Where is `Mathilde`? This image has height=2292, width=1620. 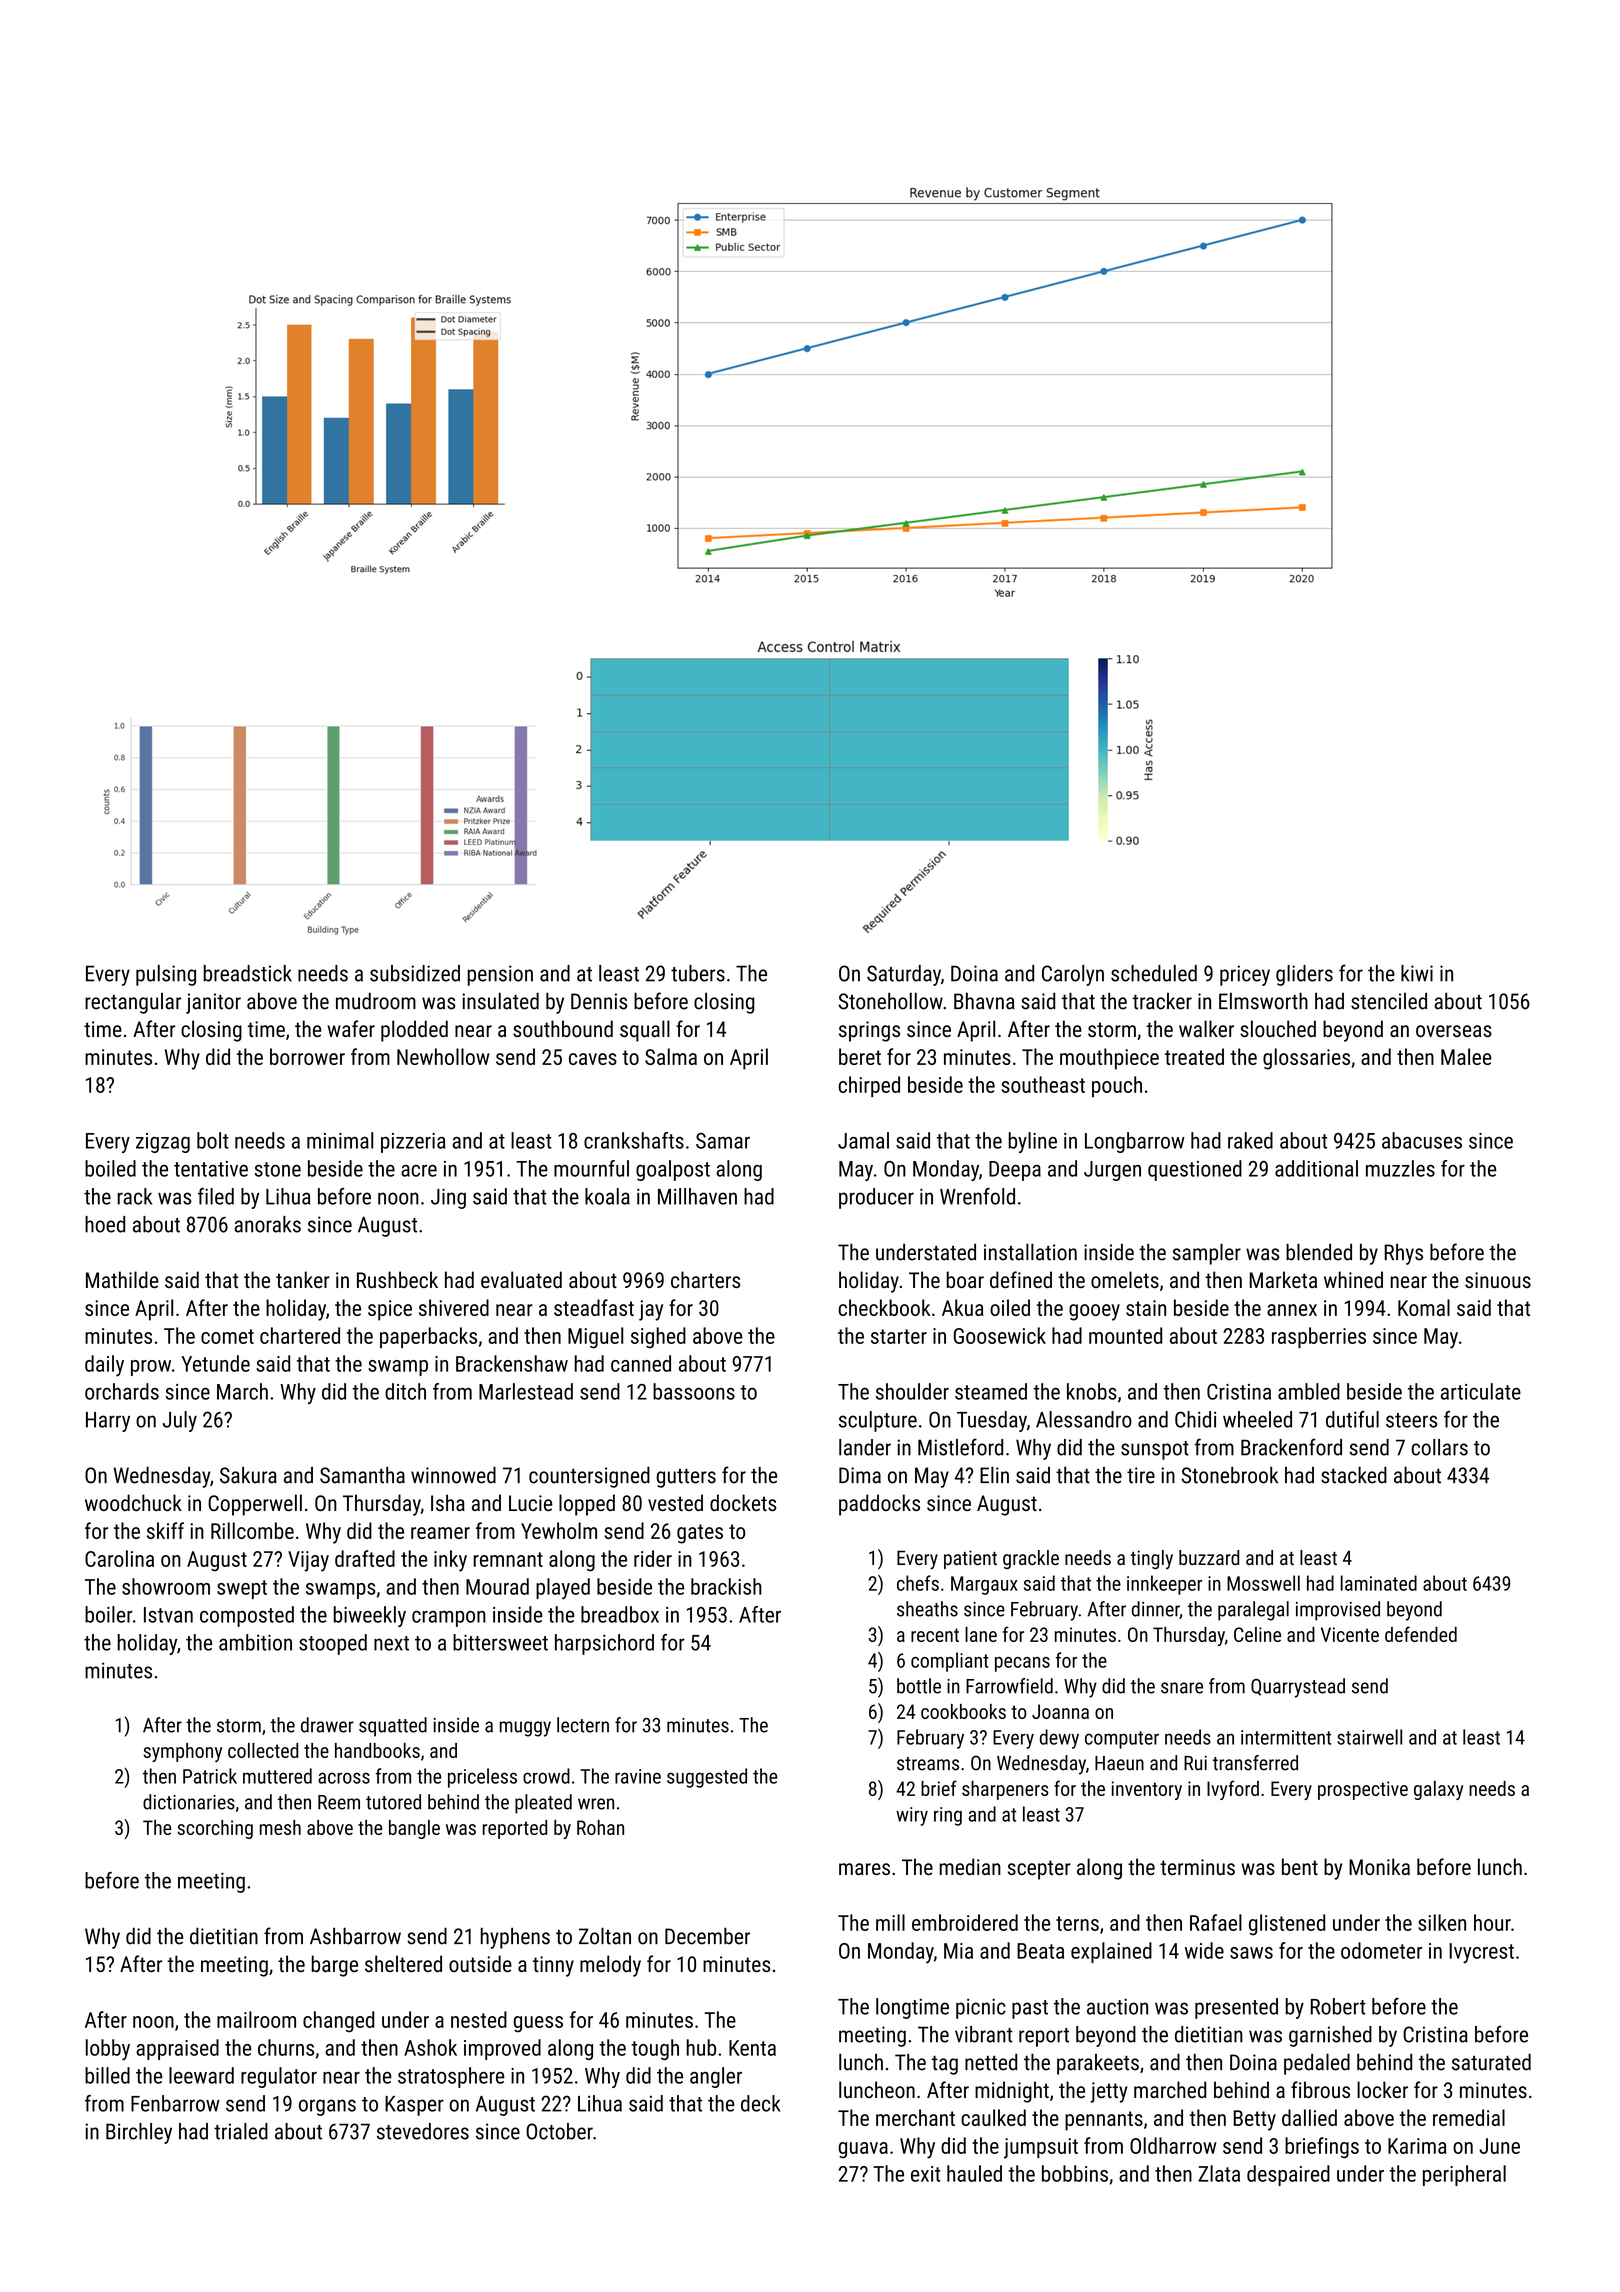 Mathilde is located at coordinates (122, 1279).
